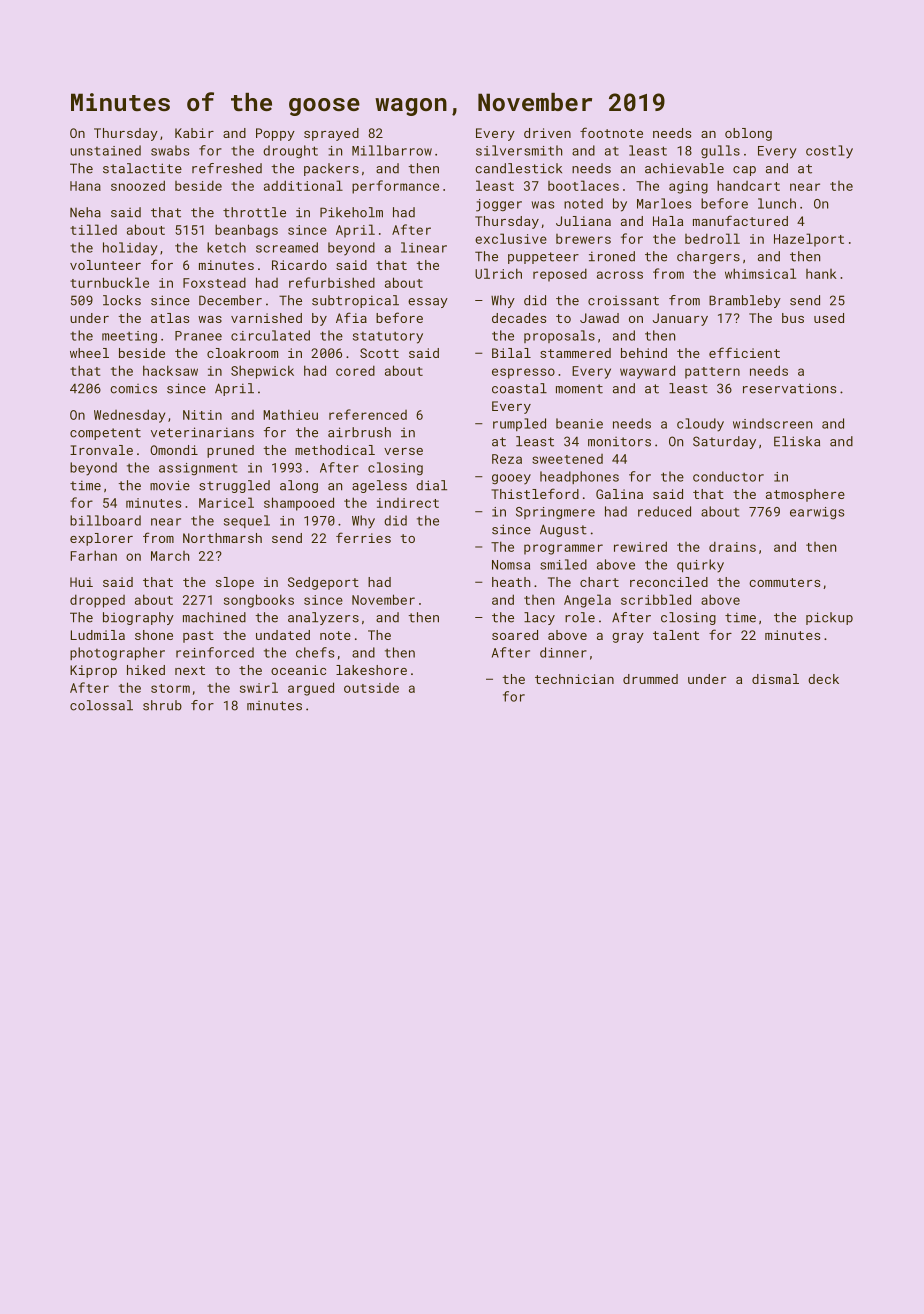  Describe the element at coordinates (650, 679) in the screenshot. I see `drummed` at that location.
